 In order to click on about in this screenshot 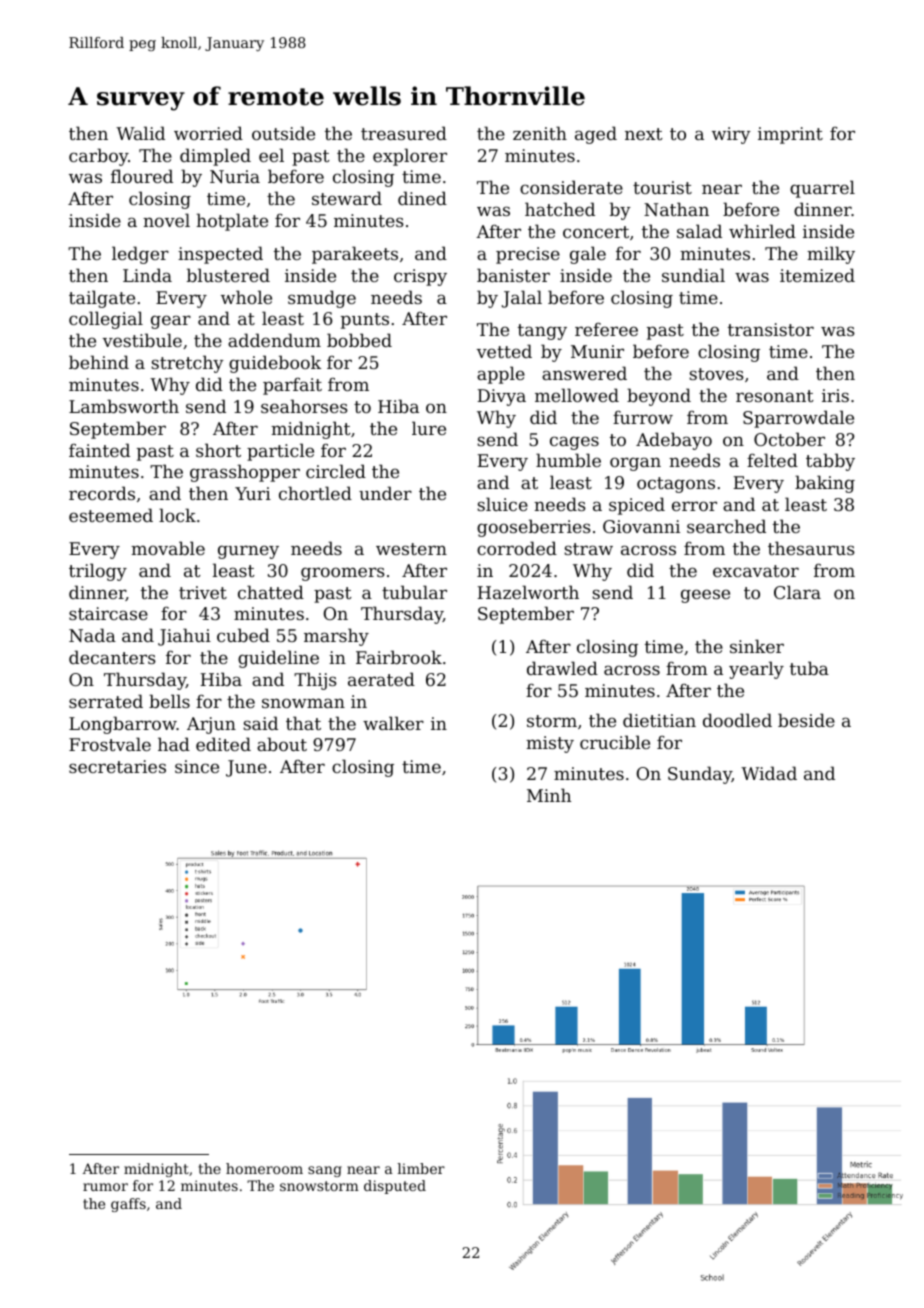, I will do `click(282, 744)`.
